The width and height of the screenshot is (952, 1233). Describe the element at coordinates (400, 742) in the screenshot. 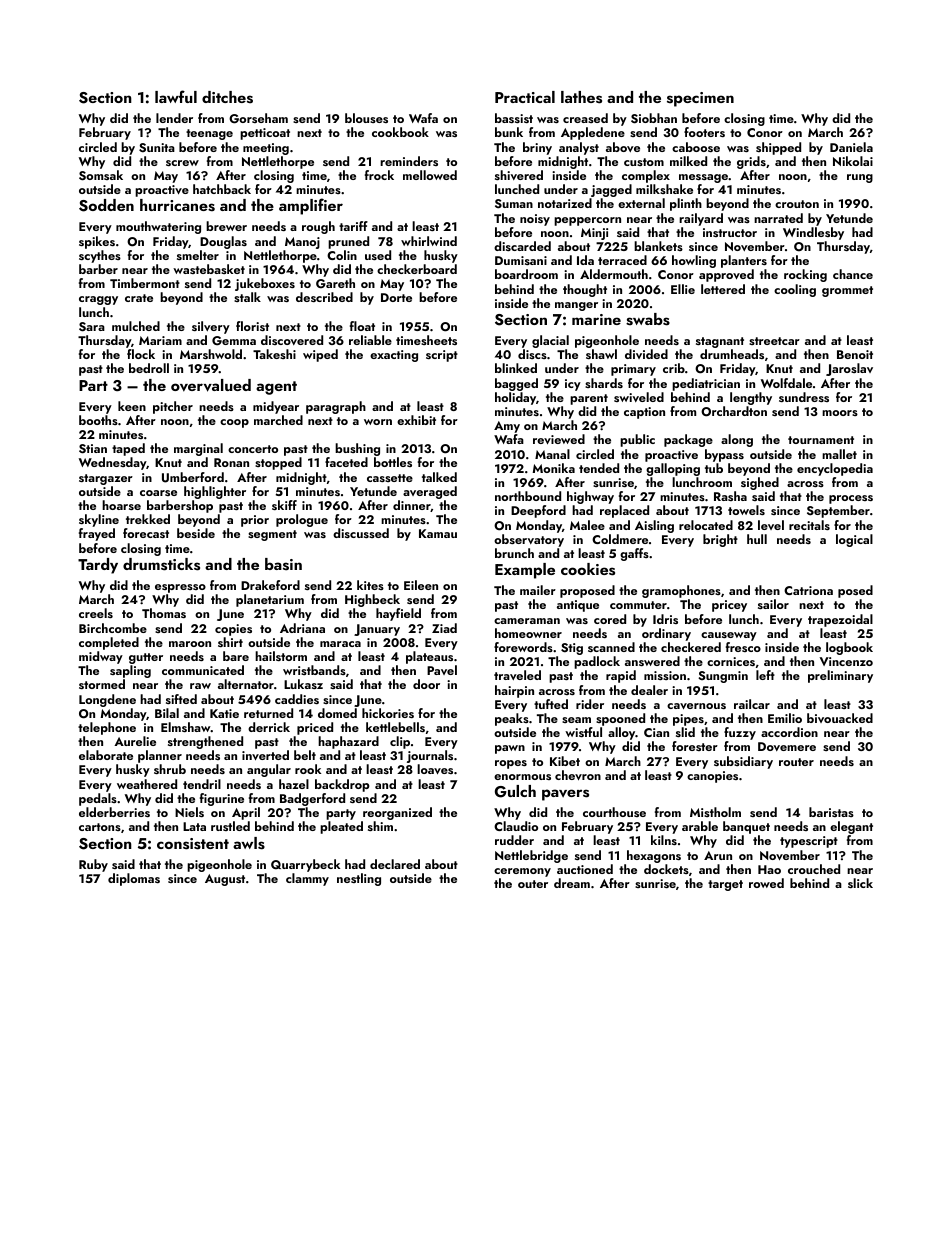

I see `clip` at that location.
